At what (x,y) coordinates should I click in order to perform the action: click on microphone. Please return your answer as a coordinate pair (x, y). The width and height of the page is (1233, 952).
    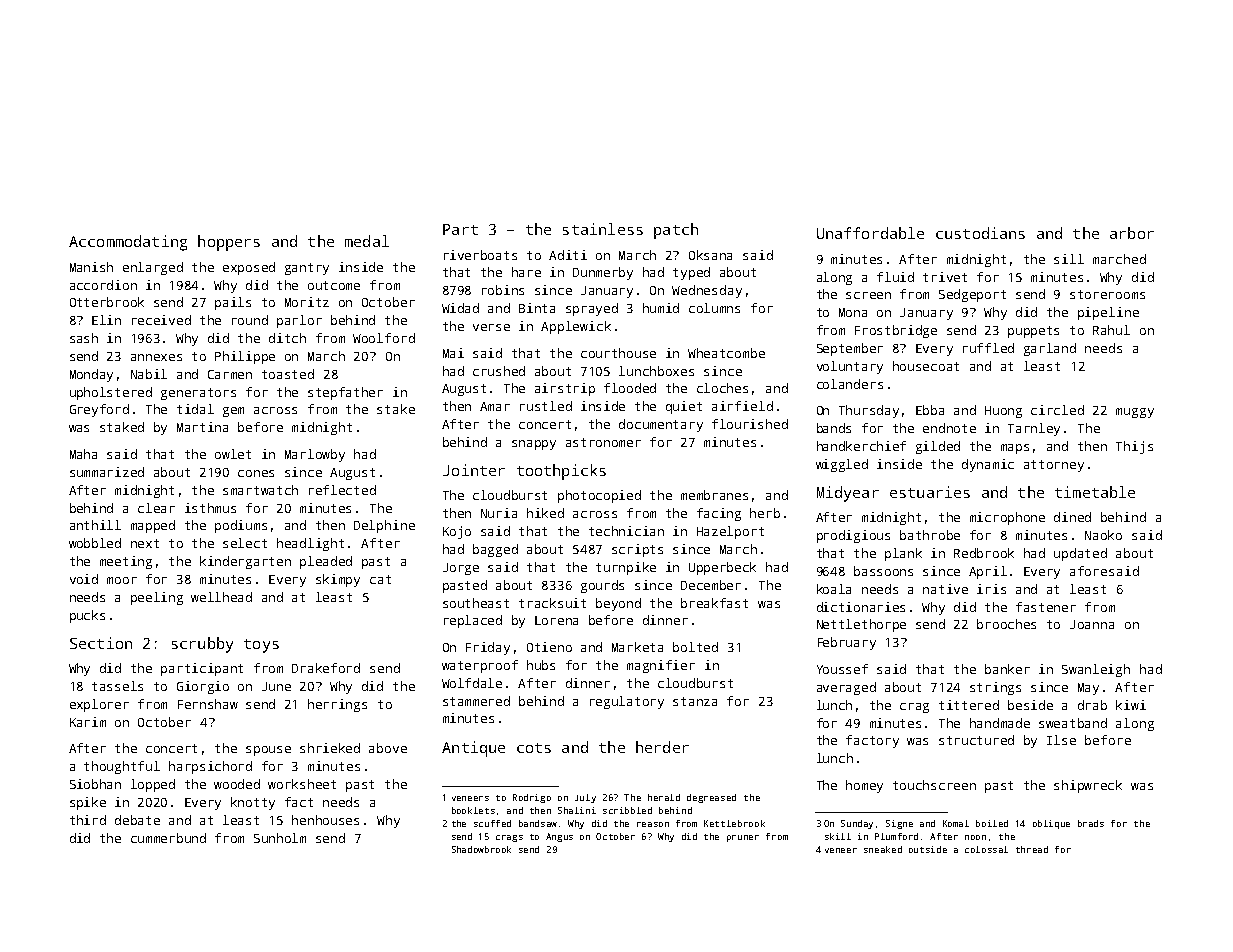
    Looking at the image, I should click on (1007, 518).
